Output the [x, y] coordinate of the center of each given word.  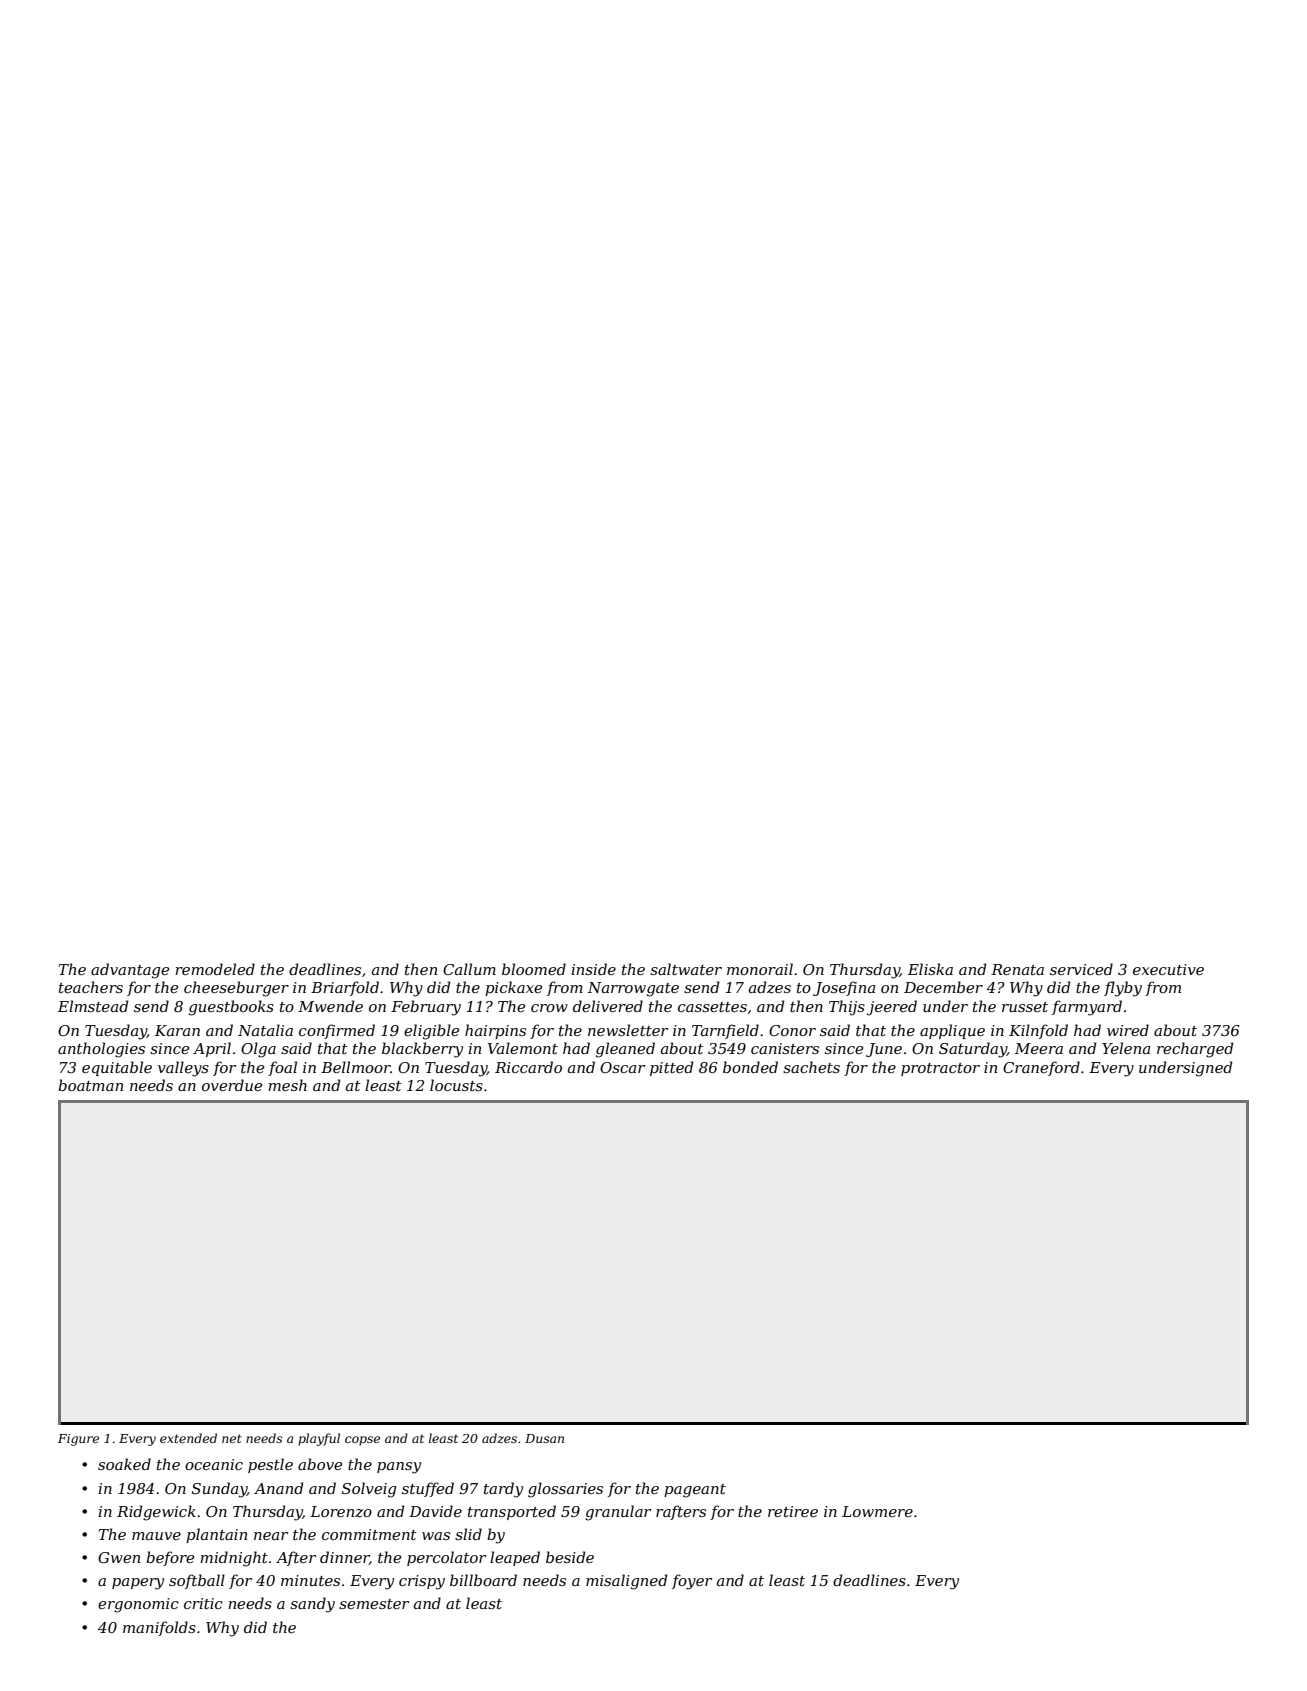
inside [594, 969]
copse [362, 1441]
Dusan [544, 1438]
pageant [695, 1491]
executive [1168, 969]
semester [374, 1604]
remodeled [215, 969]
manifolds [159, 1628]
